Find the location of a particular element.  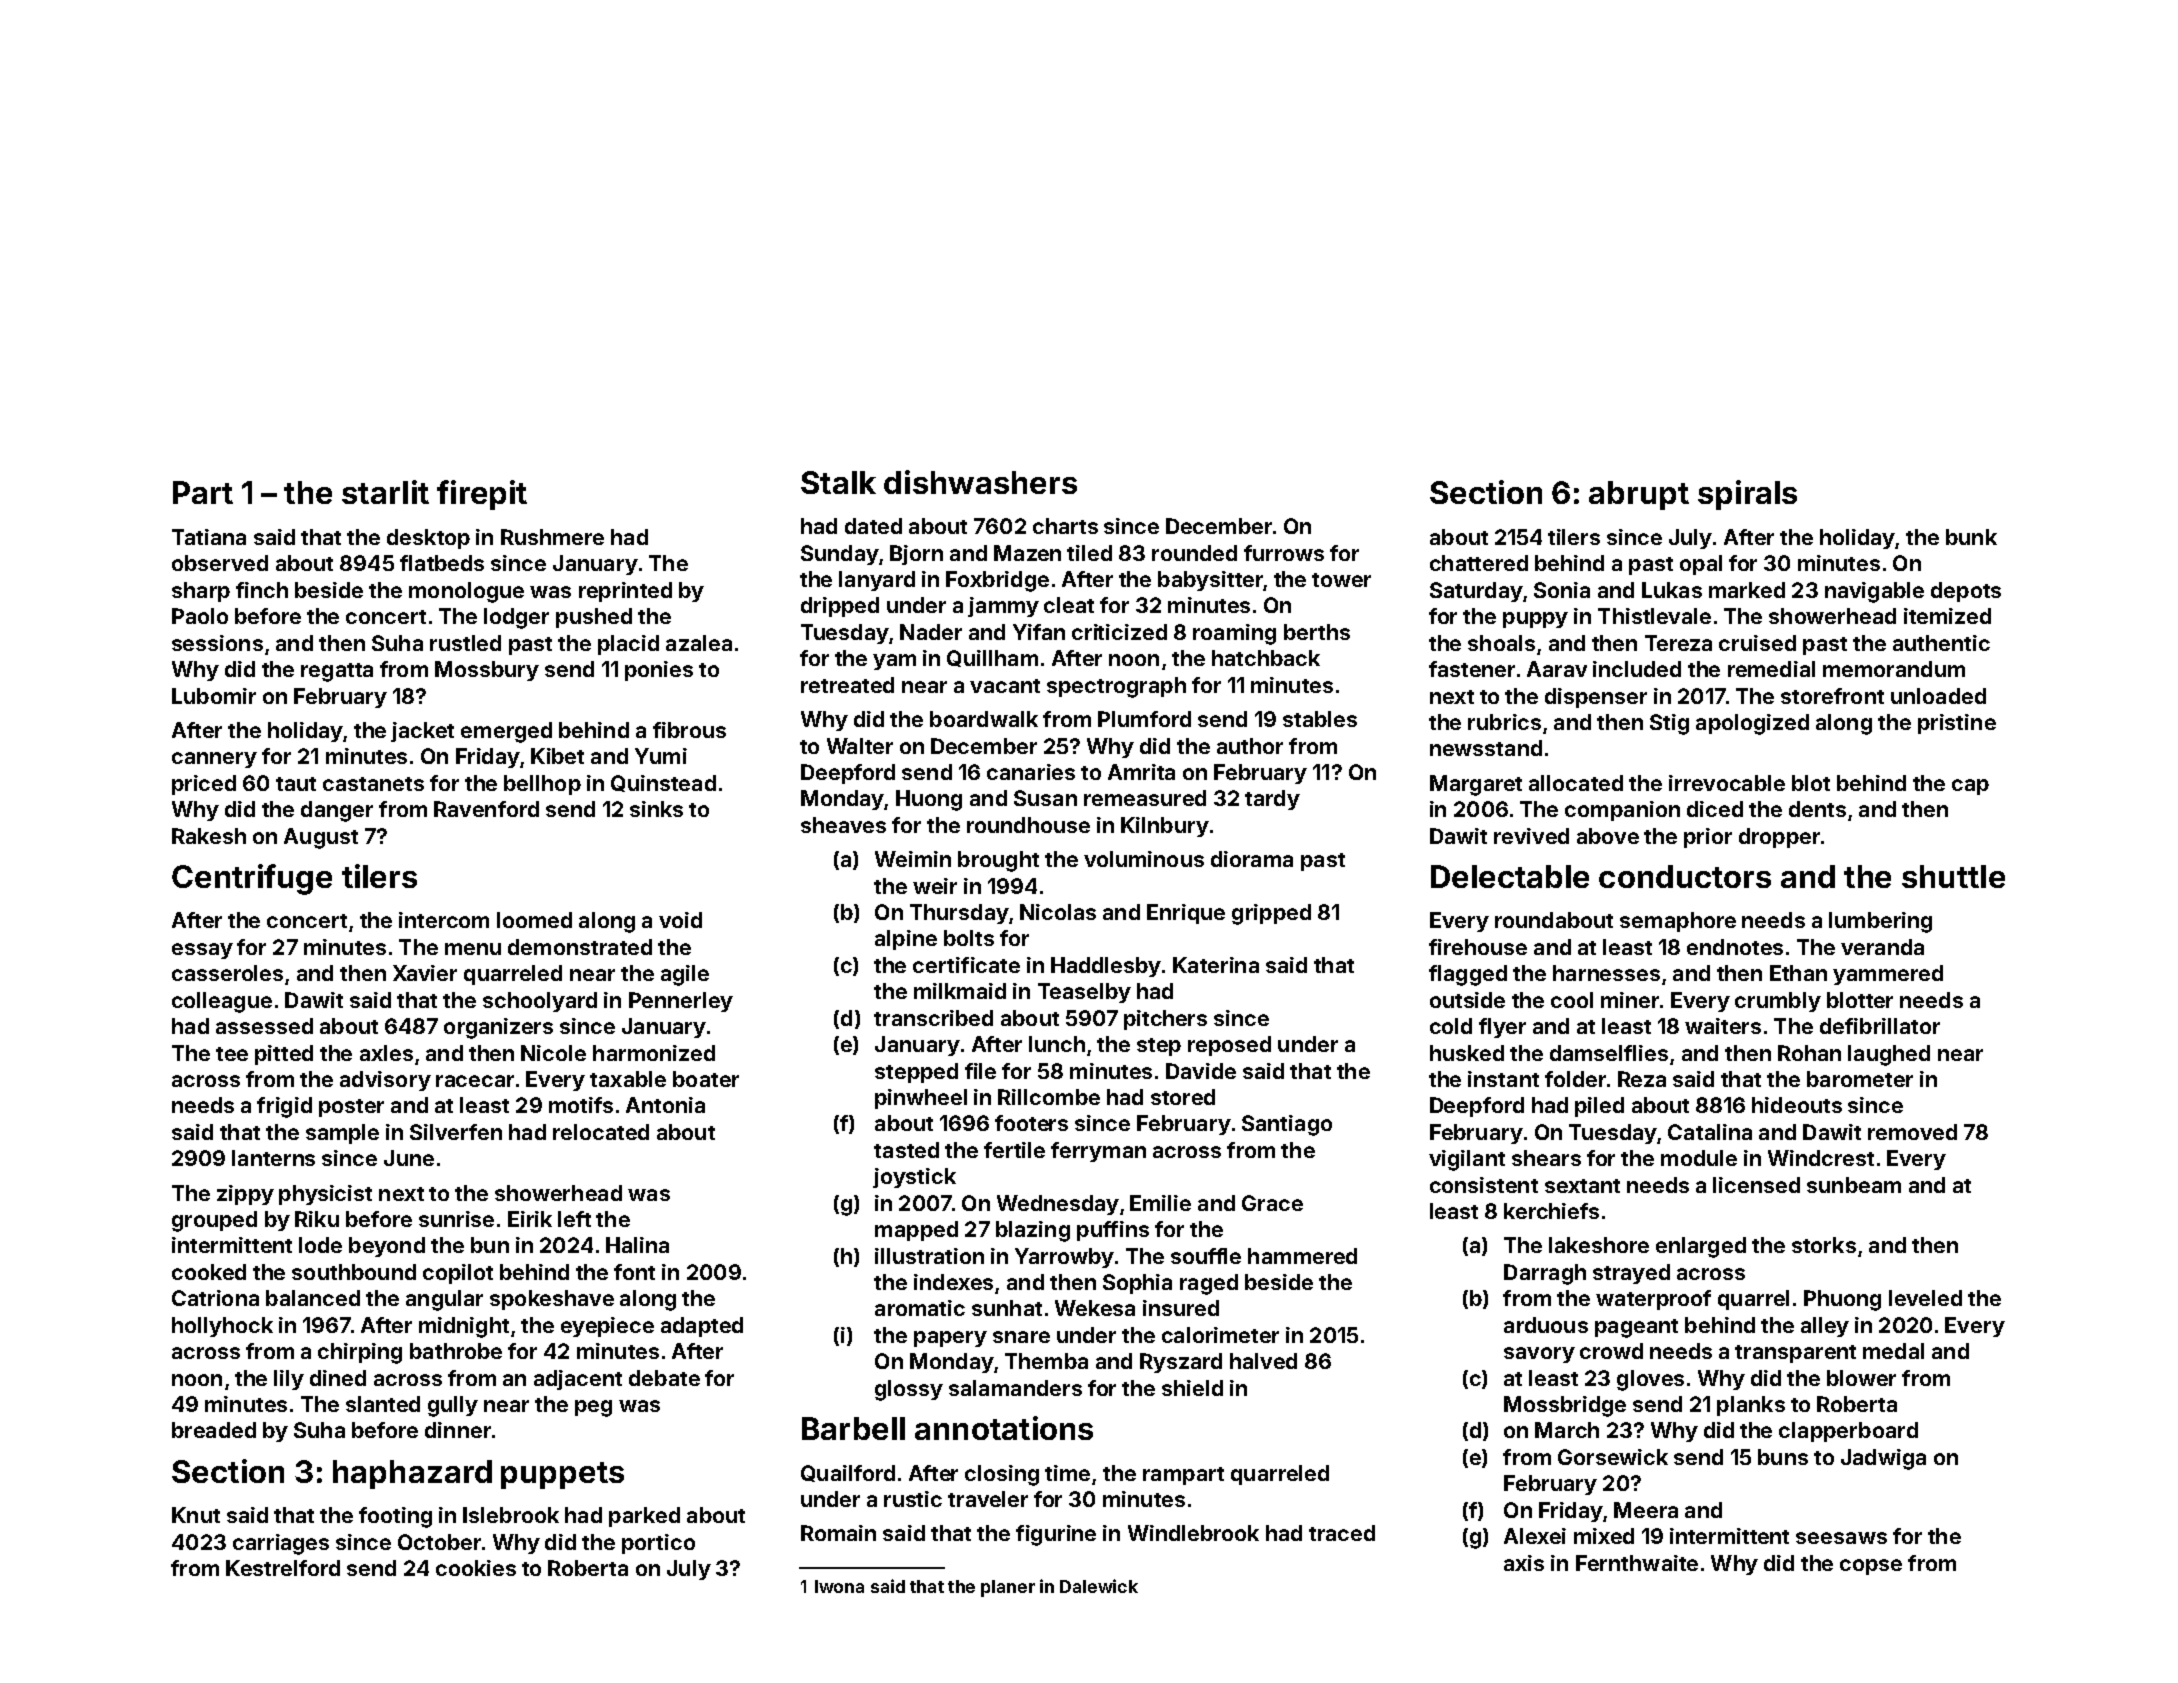

fertile is located at coordinates (1014, 1150).
